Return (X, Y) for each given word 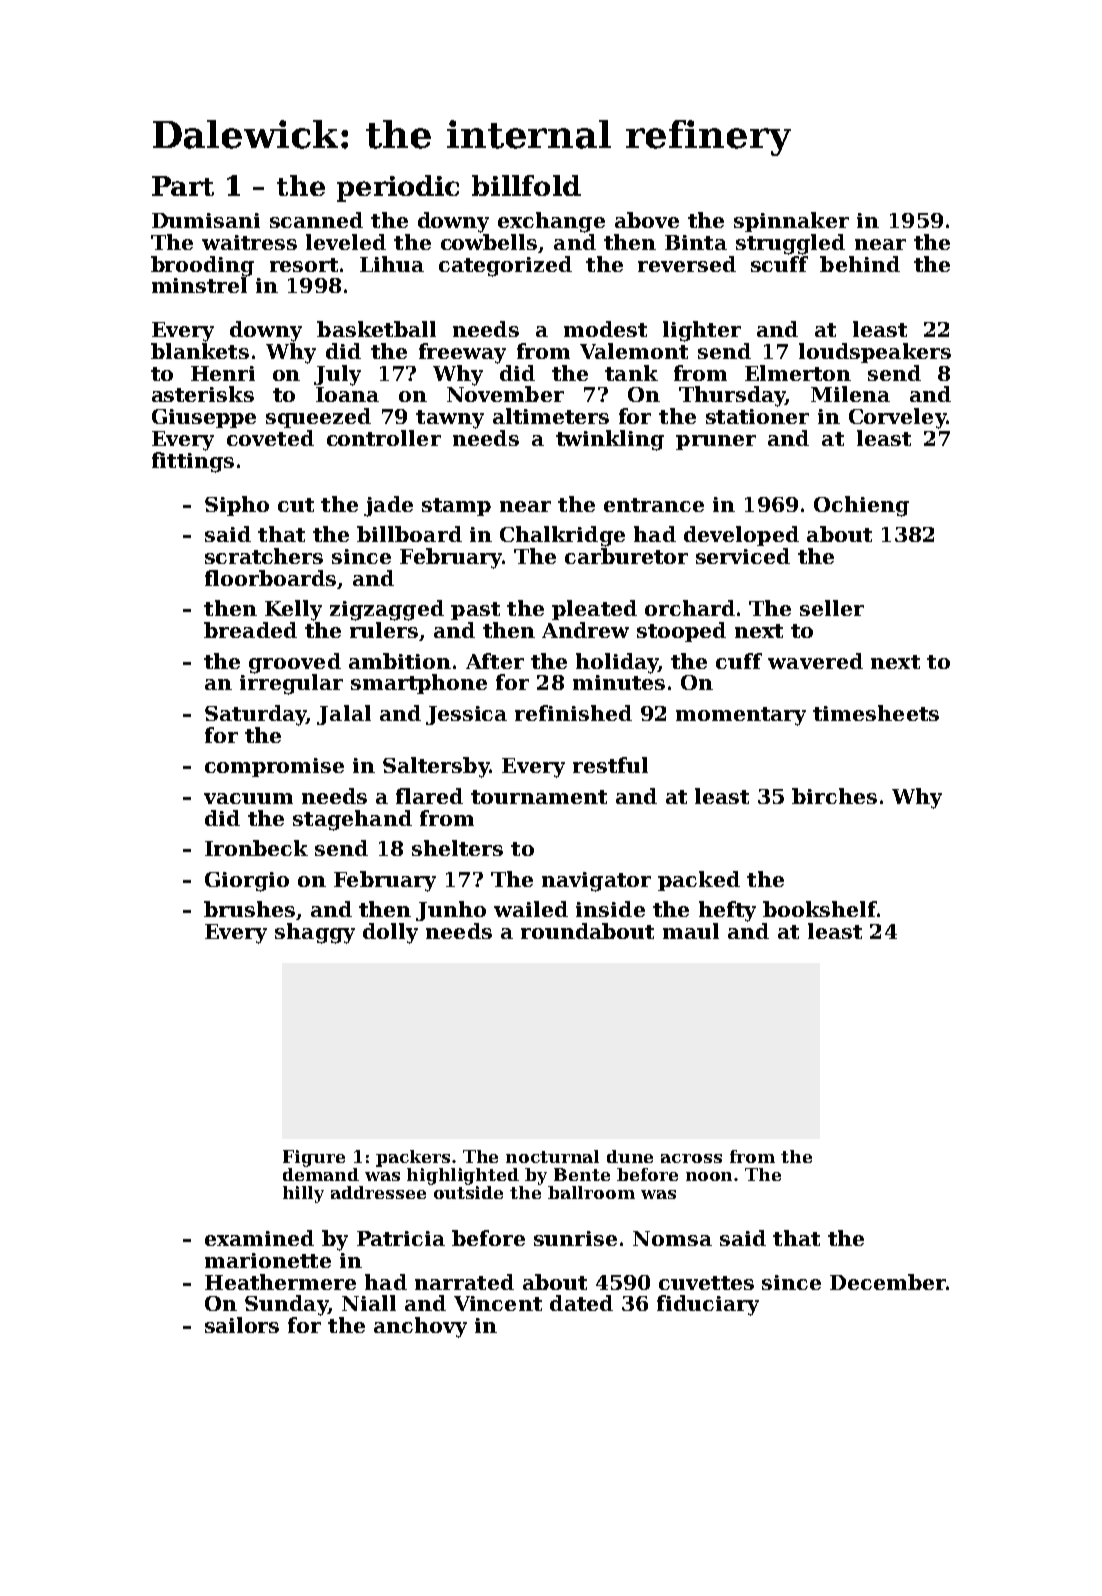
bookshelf (819, 909)
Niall (369, 1303)
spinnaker (791, 222)
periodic (398, 188)
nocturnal (552, 1156)
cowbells (489, 242)
